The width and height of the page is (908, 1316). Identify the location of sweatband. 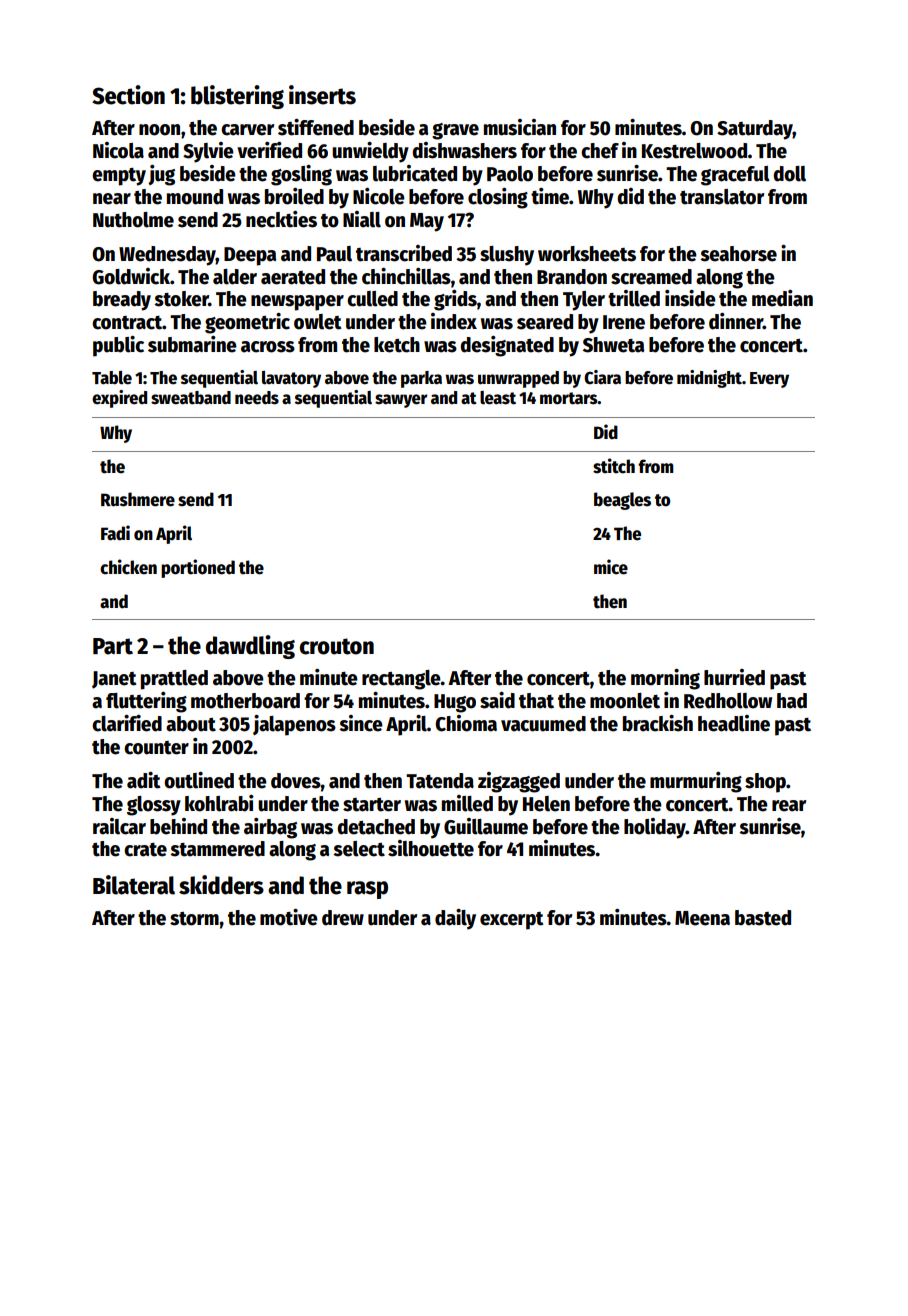
(191, 398).
